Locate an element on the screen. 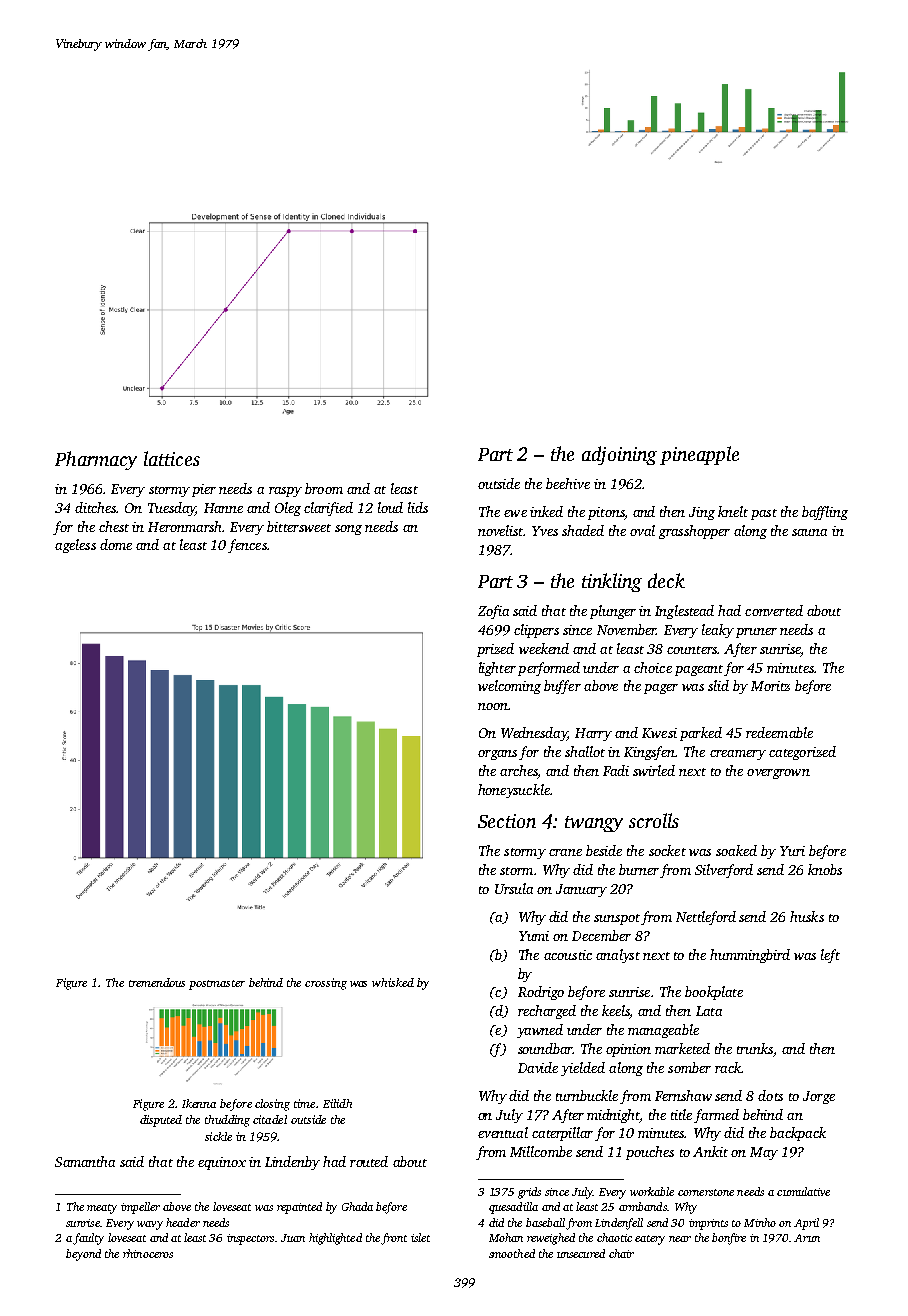  tremendous is located at coordinates (157, 982).
